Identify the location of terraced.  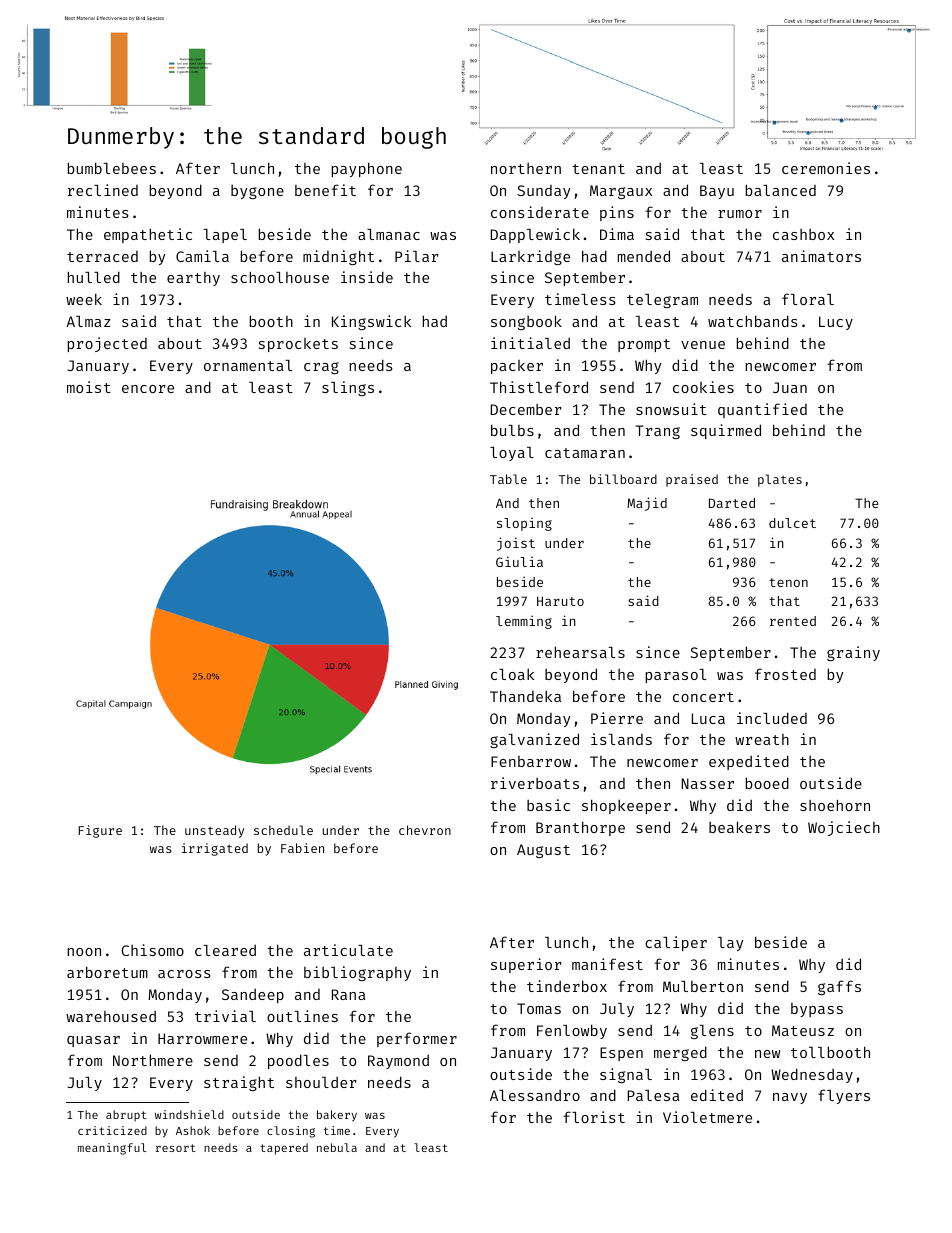
(102, 256).
